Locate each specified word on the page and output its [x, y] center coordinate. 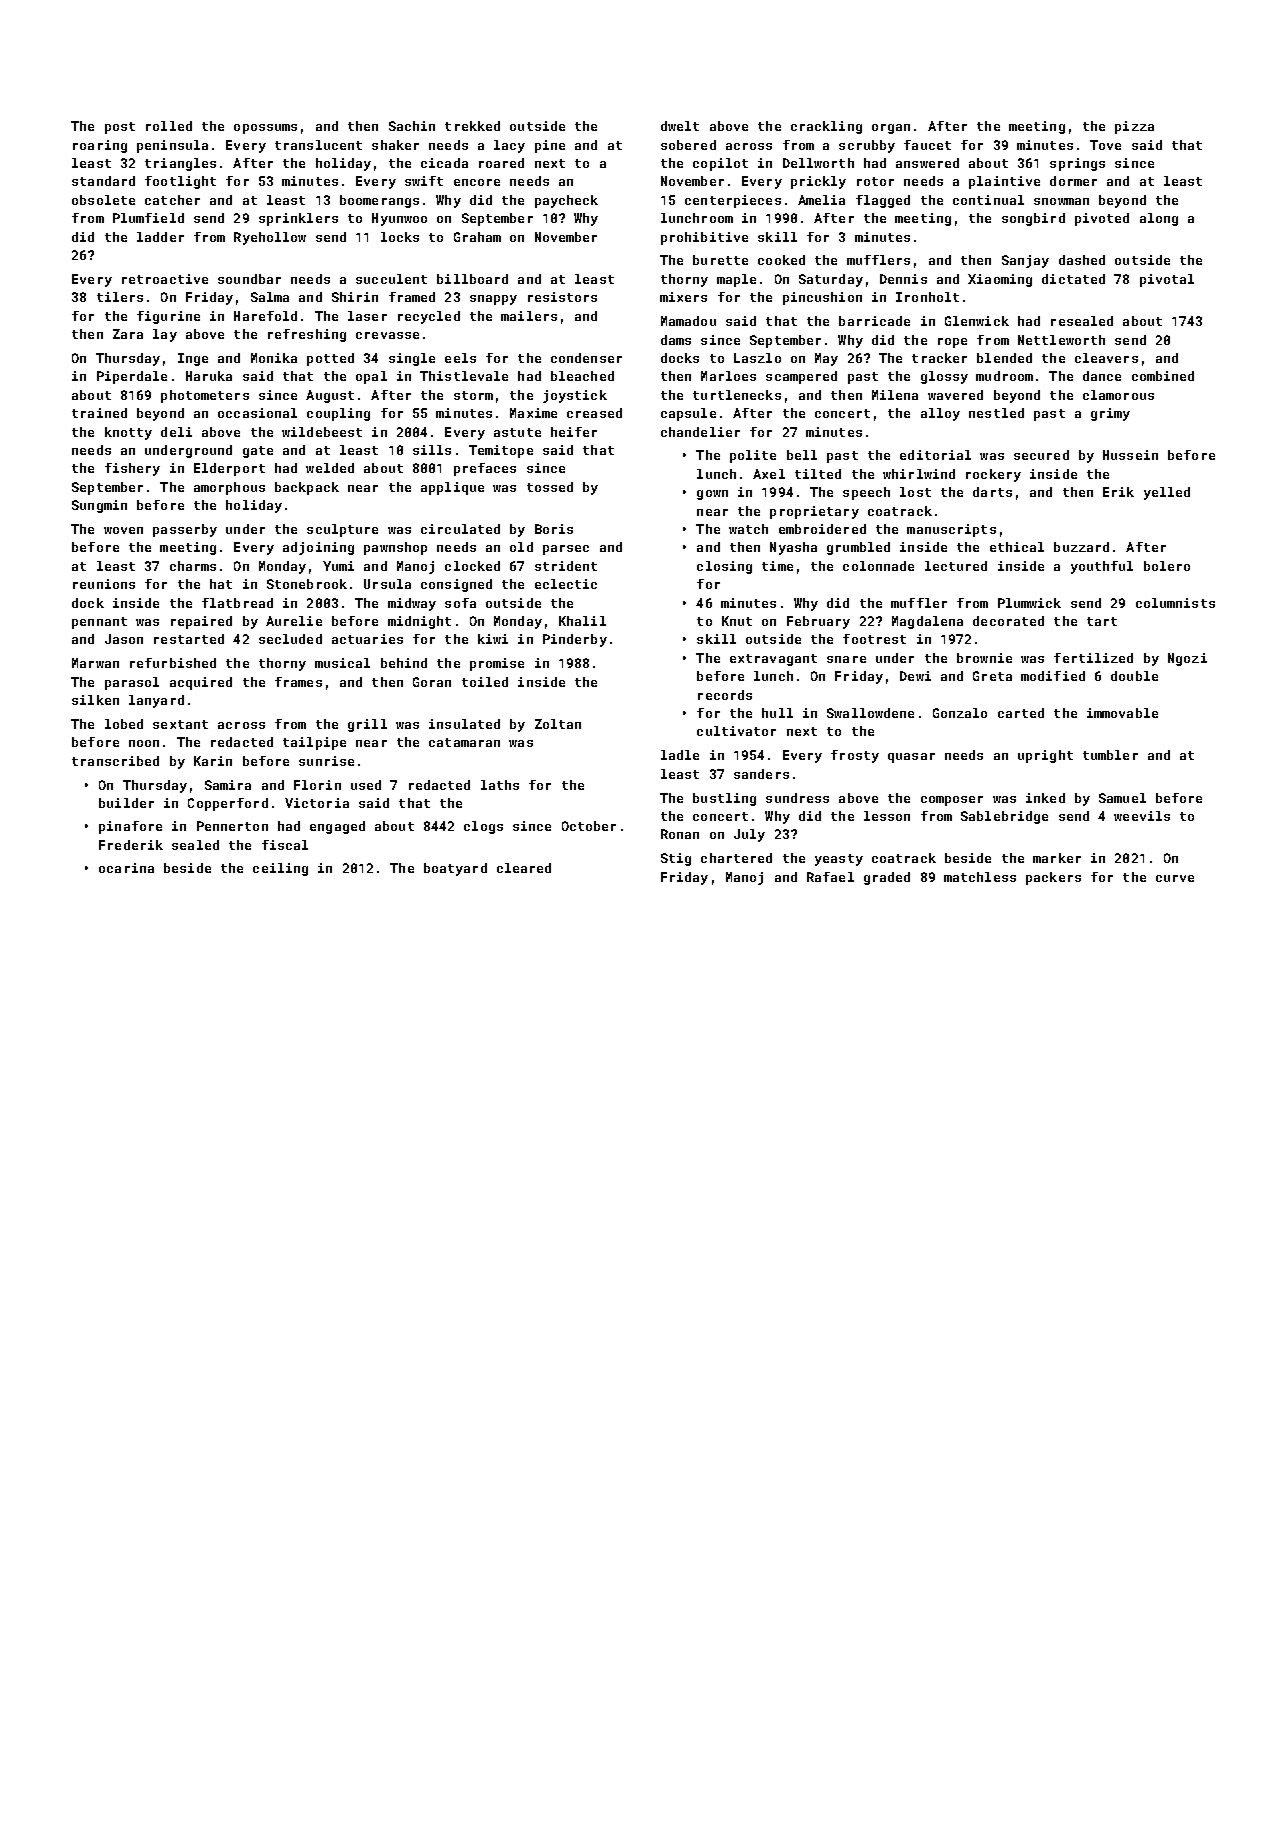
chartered [736, 858]
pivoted [1102, 219]
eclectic [566, 584]
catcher [172, 200]
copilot [720, 164]
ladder [160, 237]
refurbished [173, 663]
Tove [1105, 145]
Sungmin [99, 506]
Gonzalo [960, 713]
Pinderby [575, 640]
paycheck [566, 201]
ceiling [280, 869]
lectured [956, 566]
